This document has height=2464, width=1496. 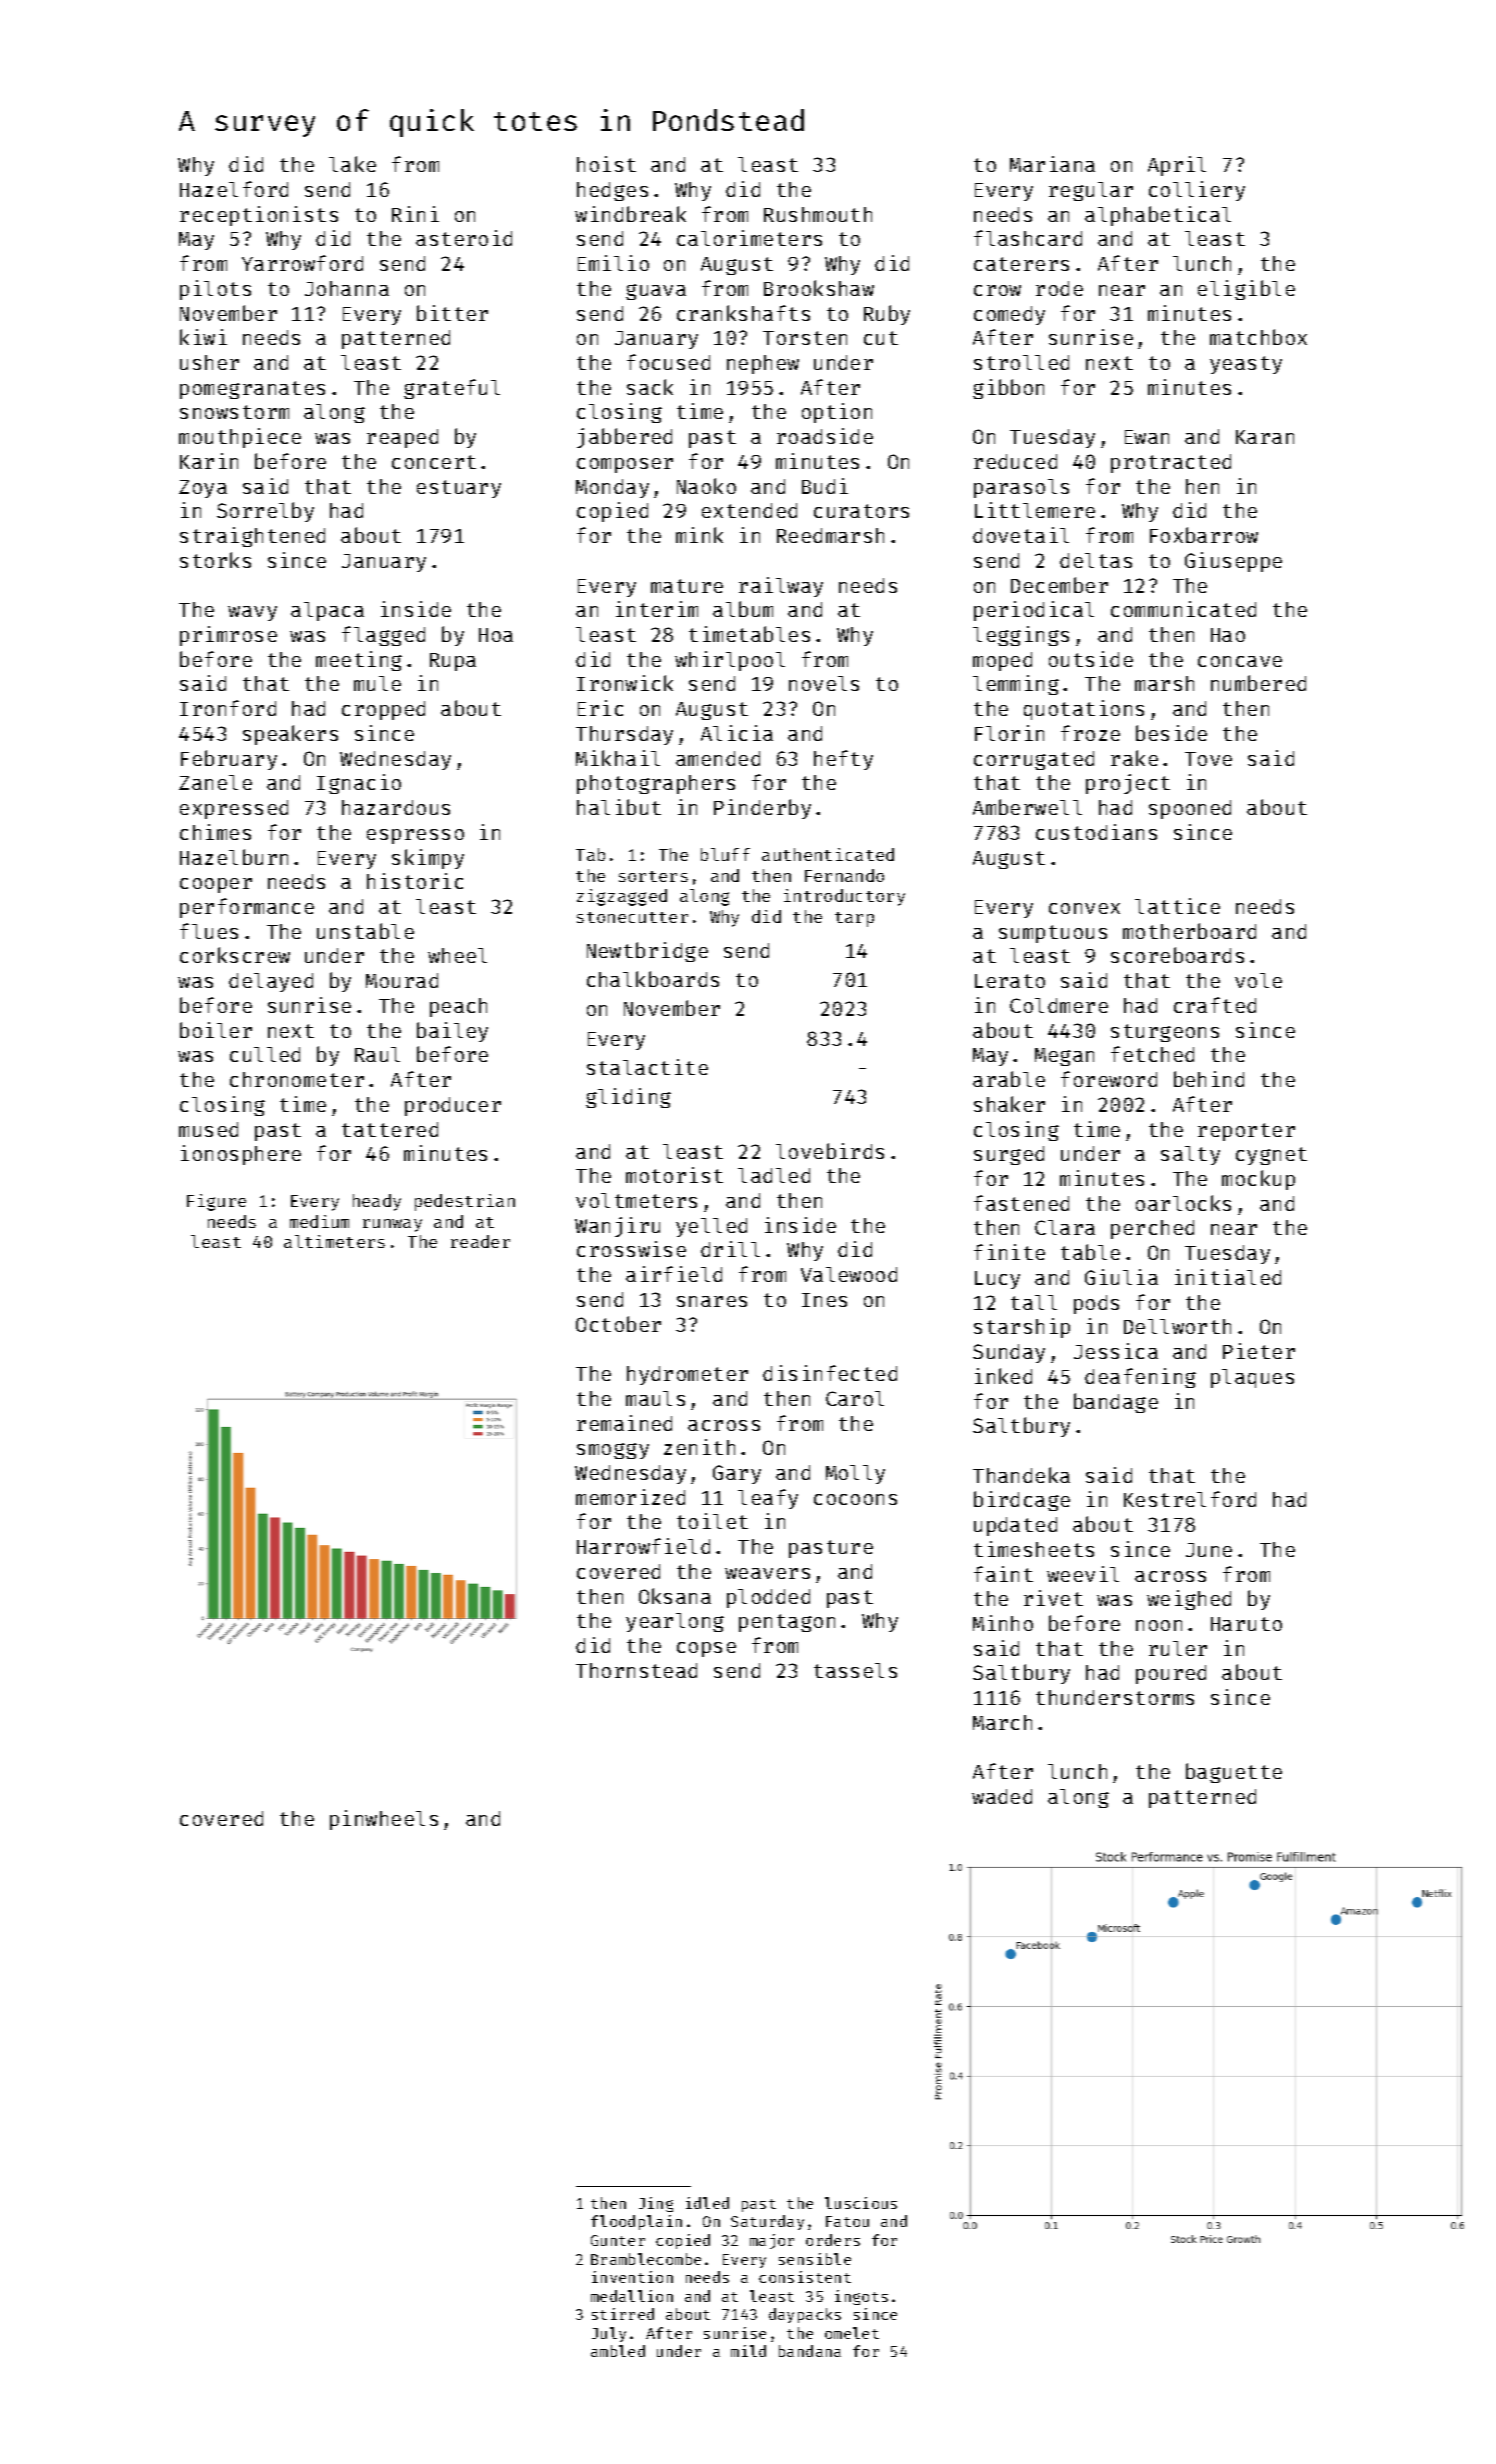 I want to click on boiler, so click(x=216, y=1030).
